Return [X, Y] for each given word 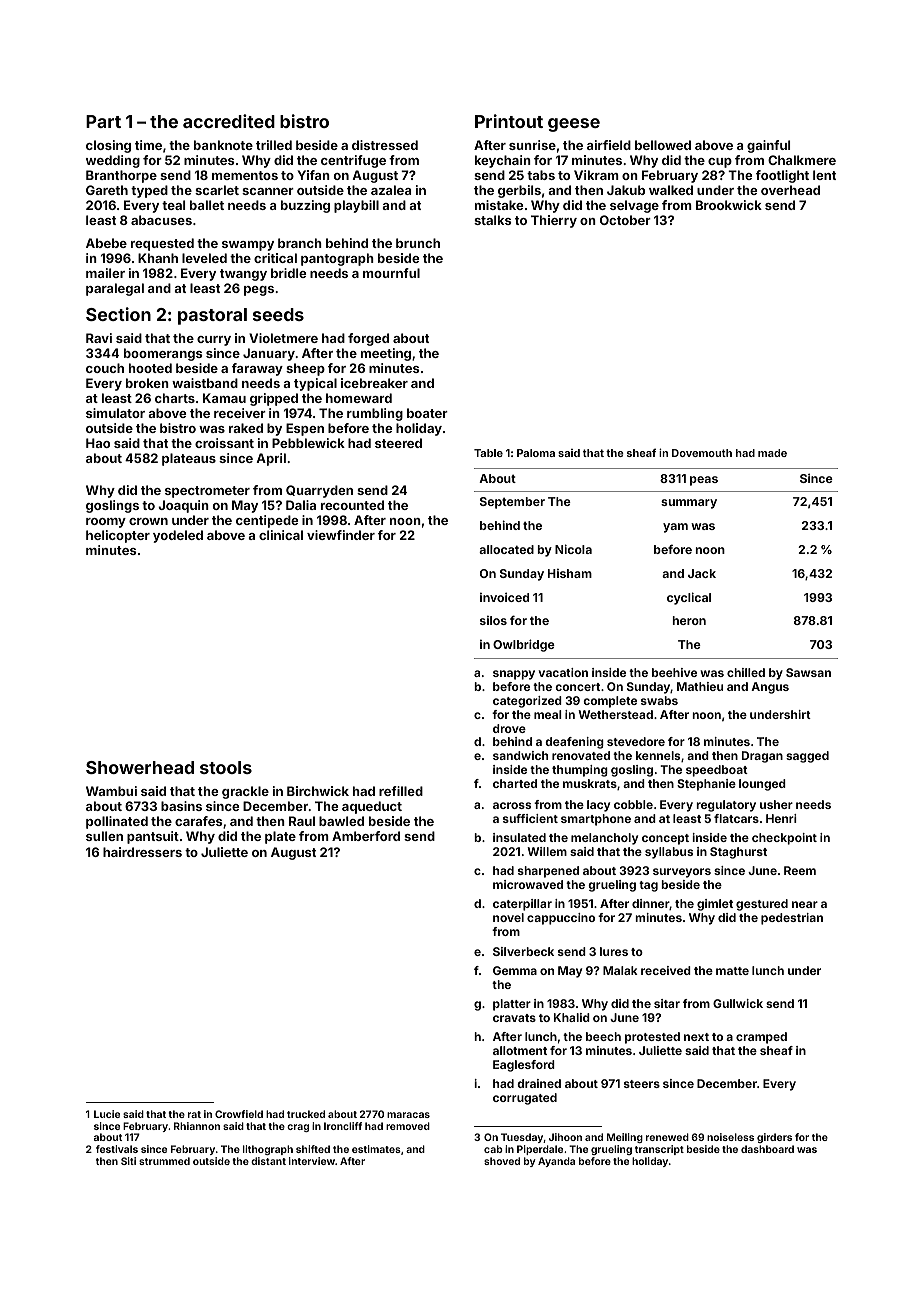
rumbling [375, 414]
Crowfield [239, 1114]
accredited [229, 121]
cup [720, 163]
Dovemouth [702, 453]
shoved [502, 1161]
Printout [509, 121]
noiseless [730, 1137]
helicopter [118, 536]
